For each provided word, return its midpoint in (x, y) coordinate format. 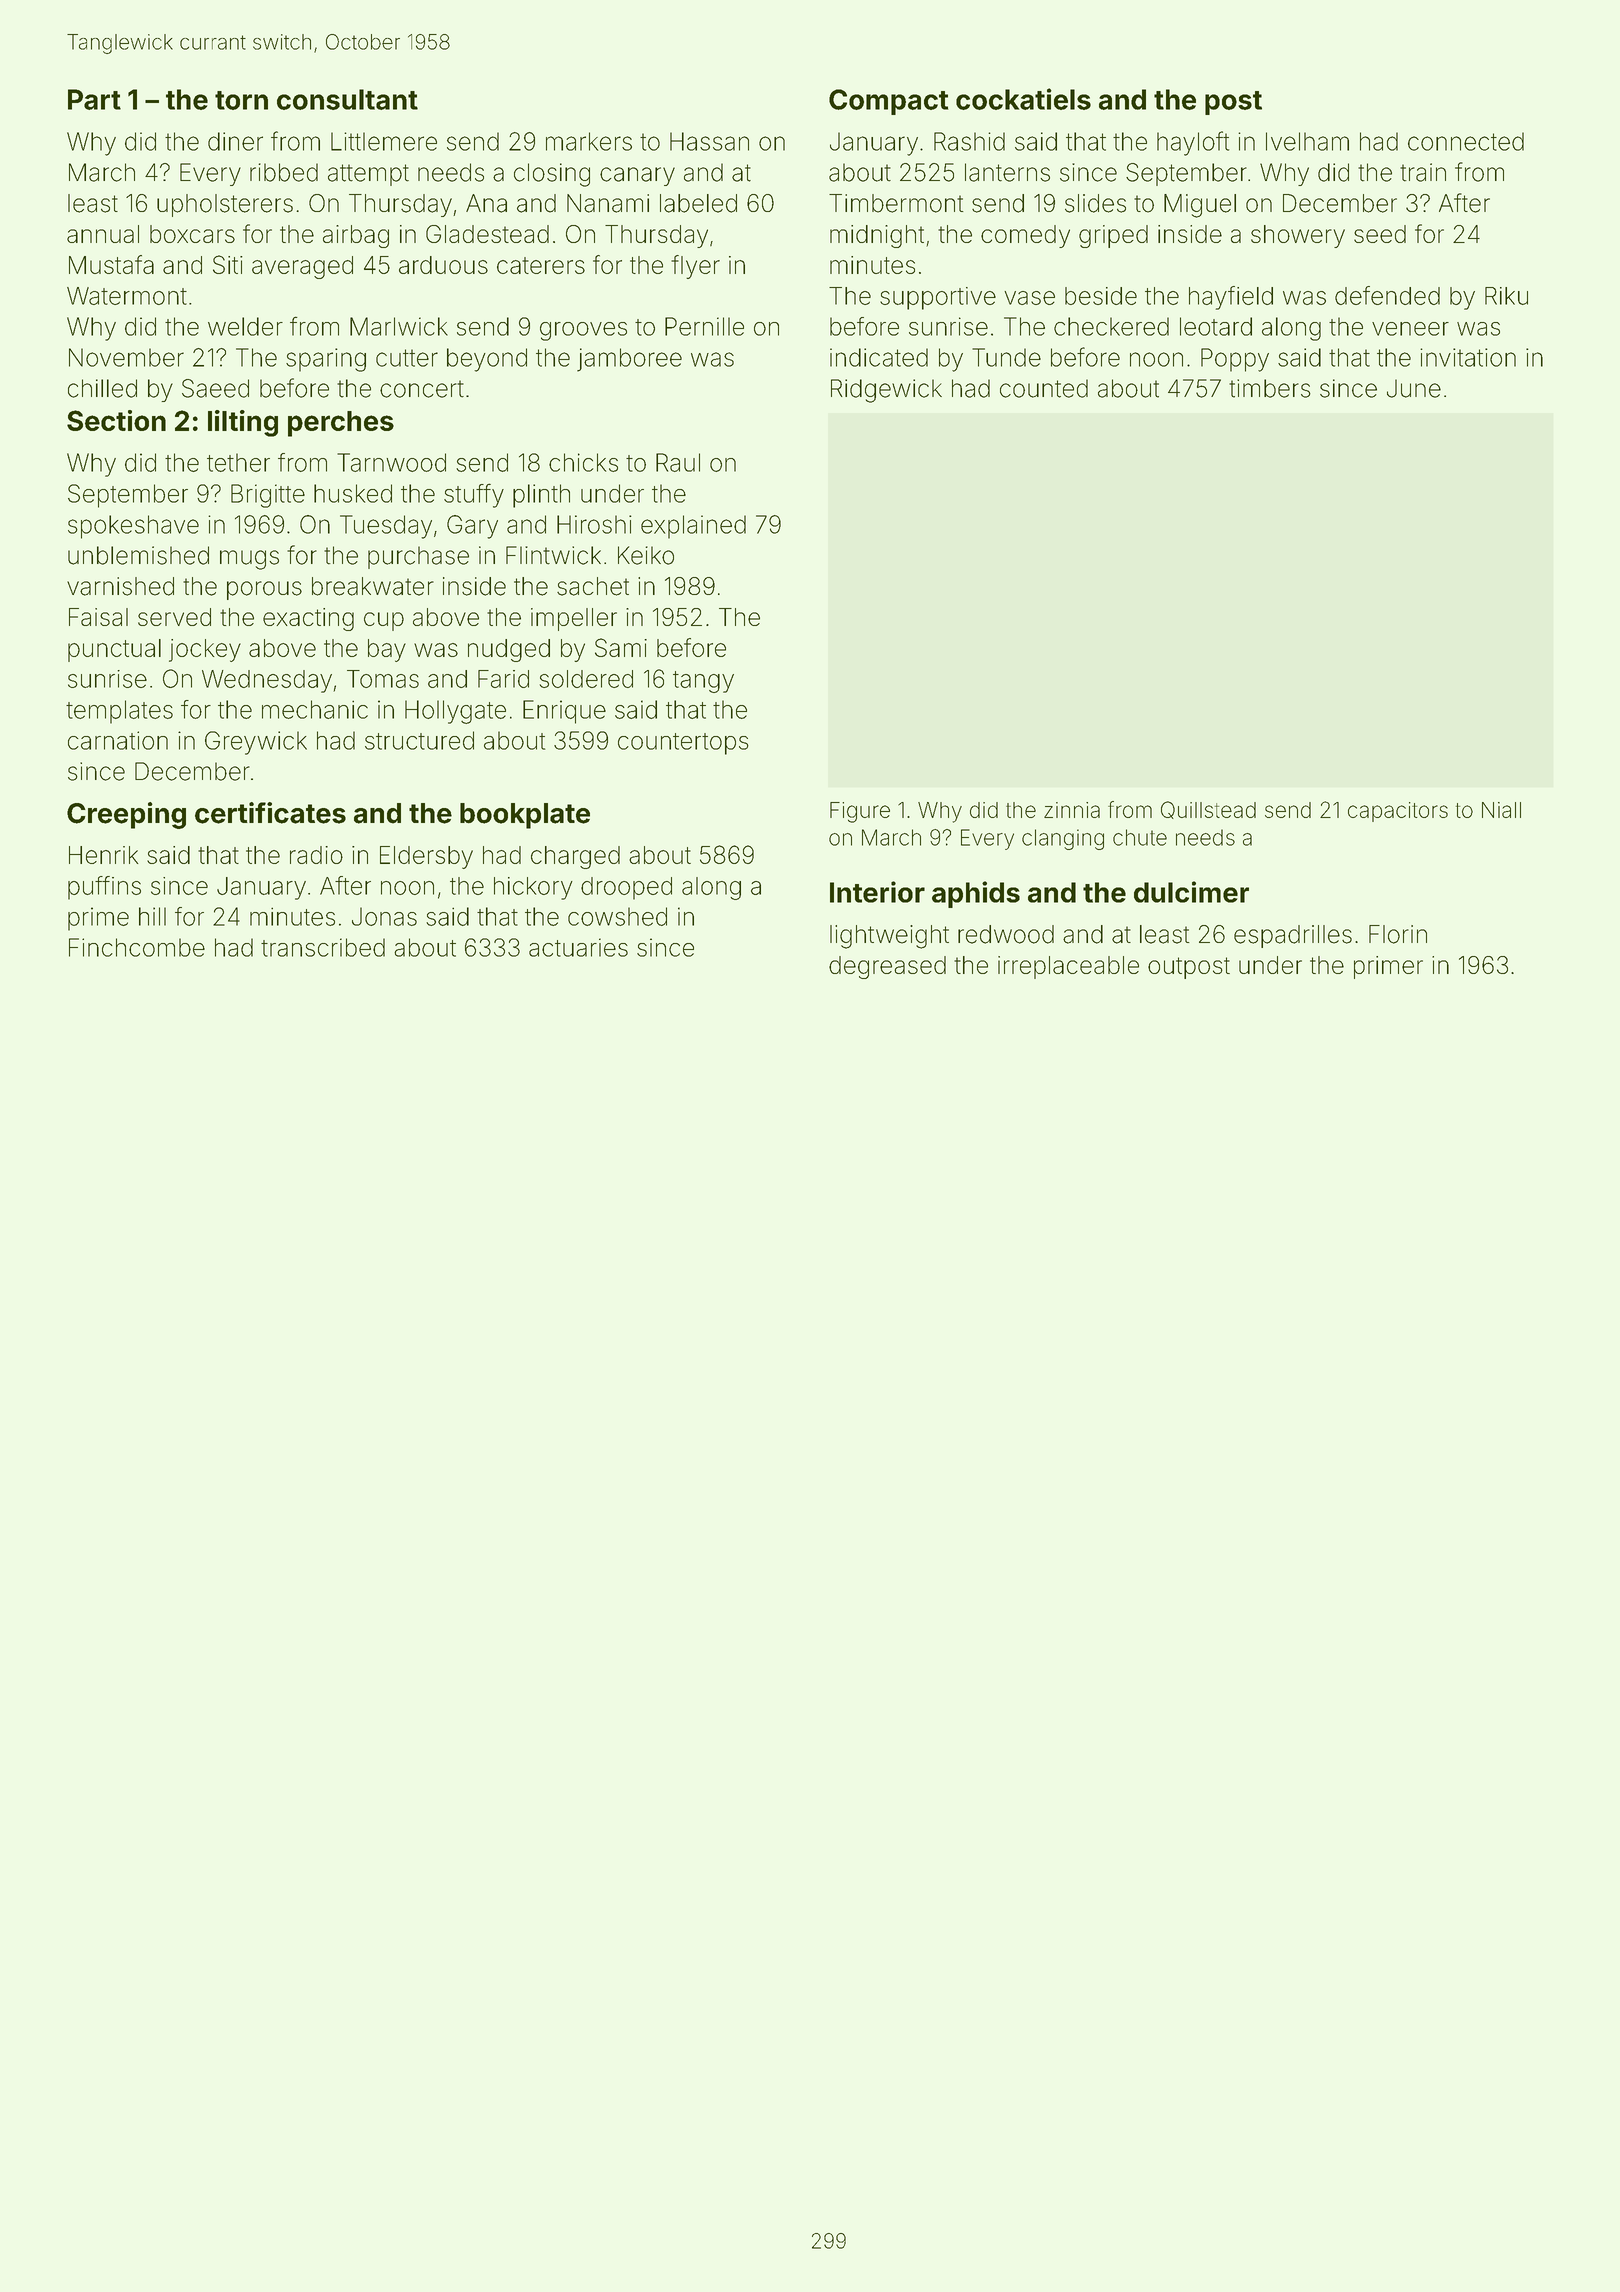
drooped (626, 888)
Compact (888, 102)
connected (1466, 141)
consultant (347, 99)
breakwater (373, 586)
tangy (703, 682)
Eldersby (426, 857)
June (1414, 388)
